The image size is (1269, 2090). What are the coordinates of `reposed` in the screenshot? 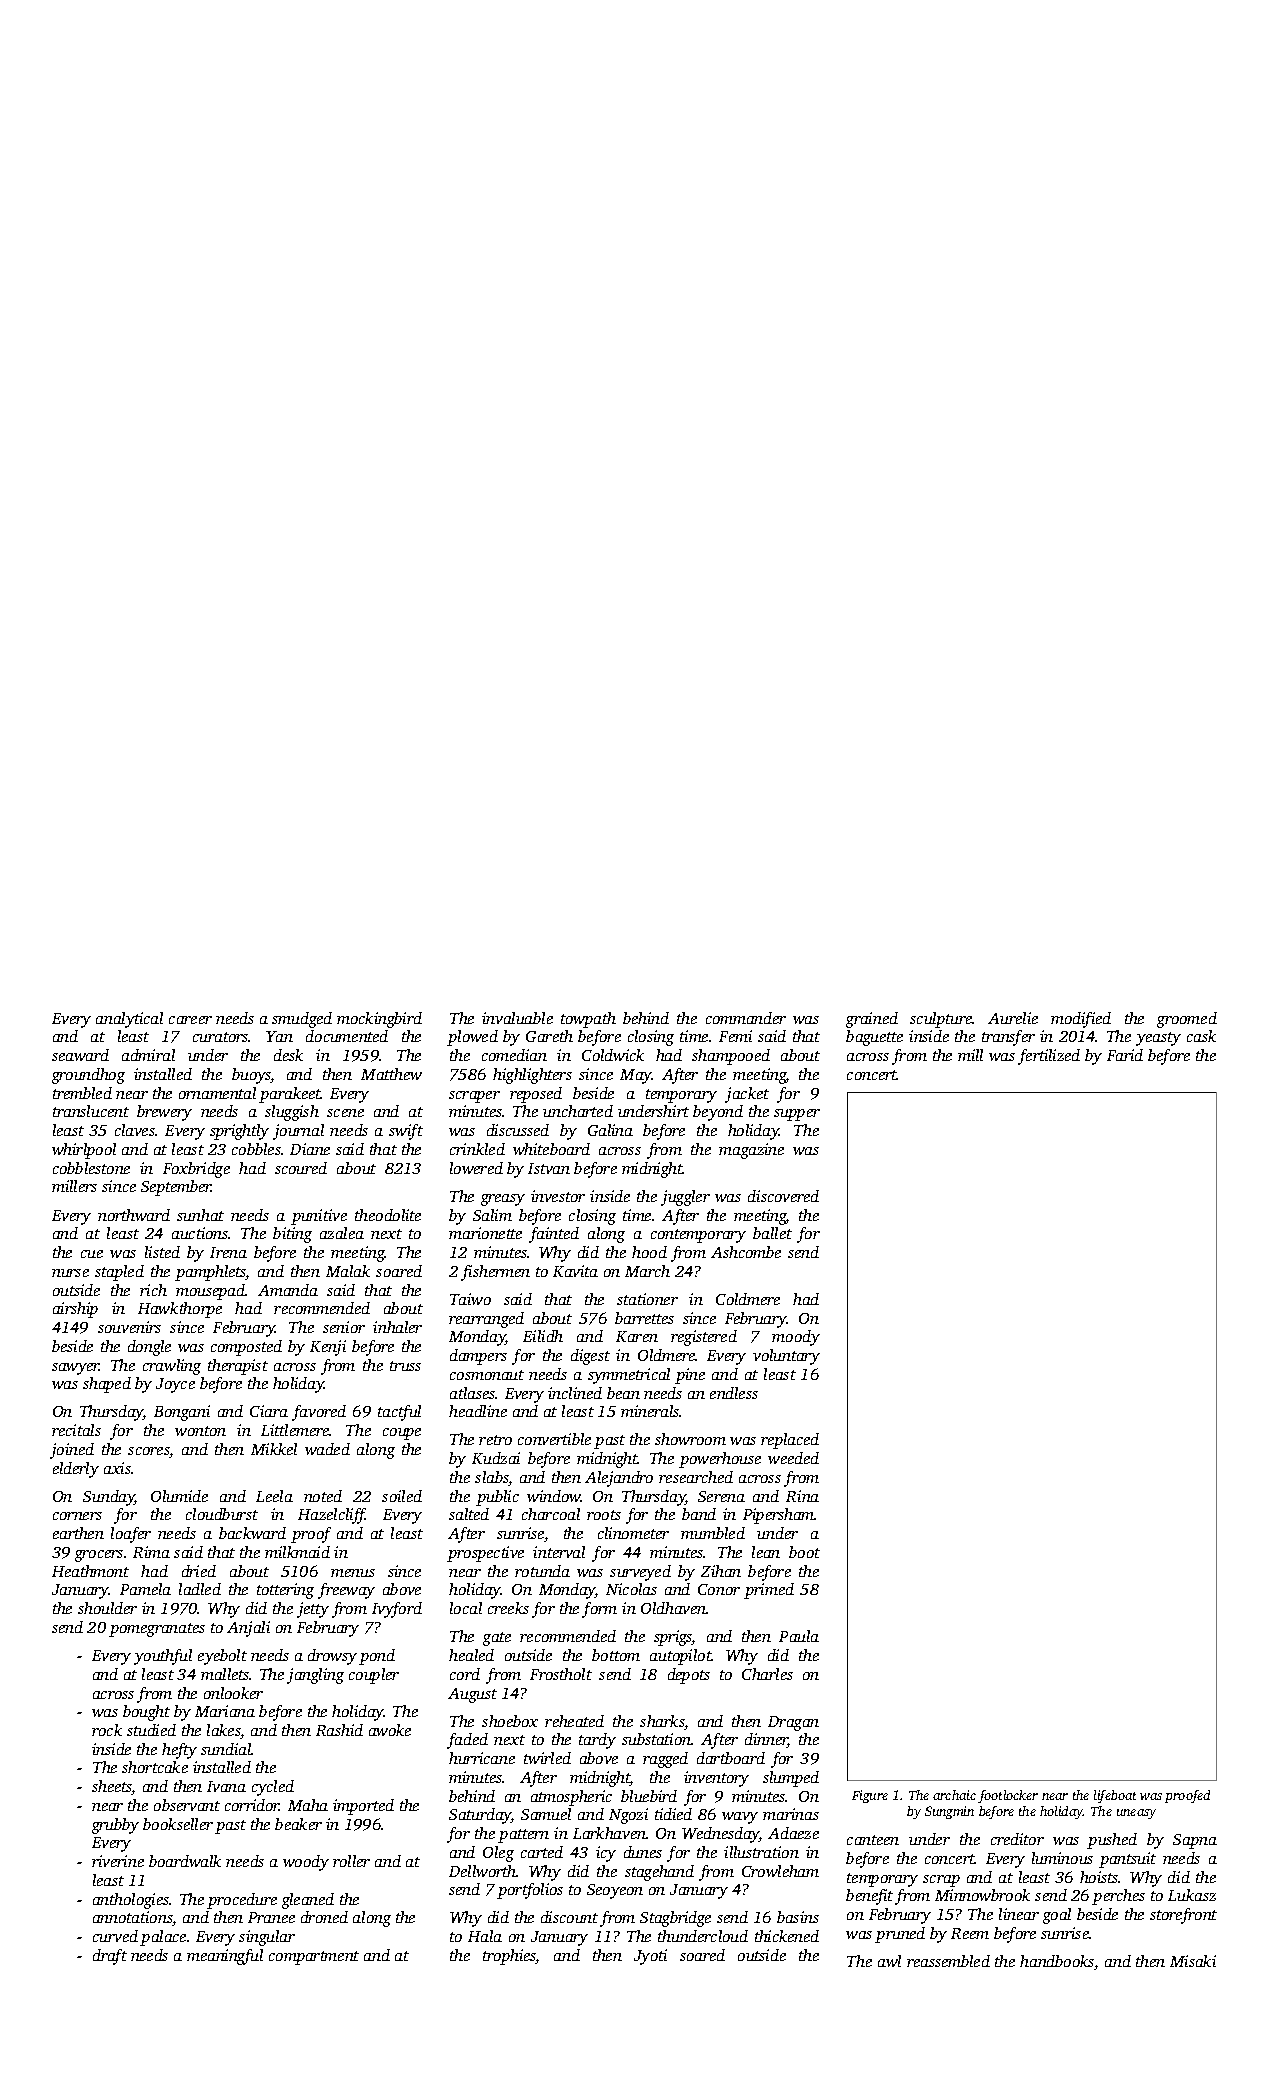 It's located at (536, 1095).
